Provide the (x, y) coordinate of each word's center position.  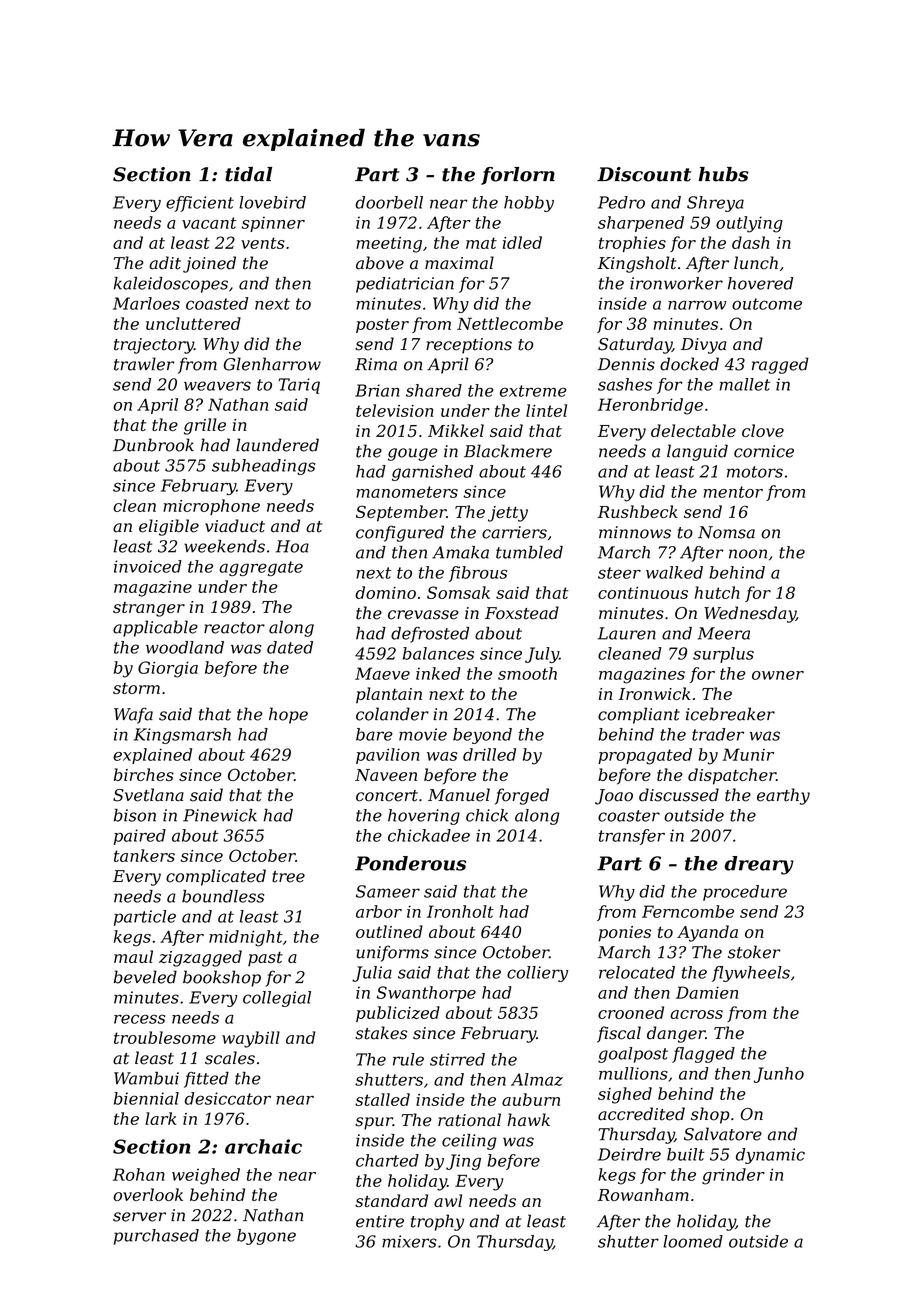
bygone (266, 1237)
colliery (537, 974)
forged (522, 796)
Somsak (458, 592)
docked (689, 364)
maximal (459, 263)
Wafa (133, 715)
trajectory (154, 346)
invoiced (148, 566)
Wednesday (750, 614)
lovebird (272, 202)
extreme (533, 391)
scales (230, 1058)
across (696, 1014)
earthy (783, 796)
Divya (704, 346)
